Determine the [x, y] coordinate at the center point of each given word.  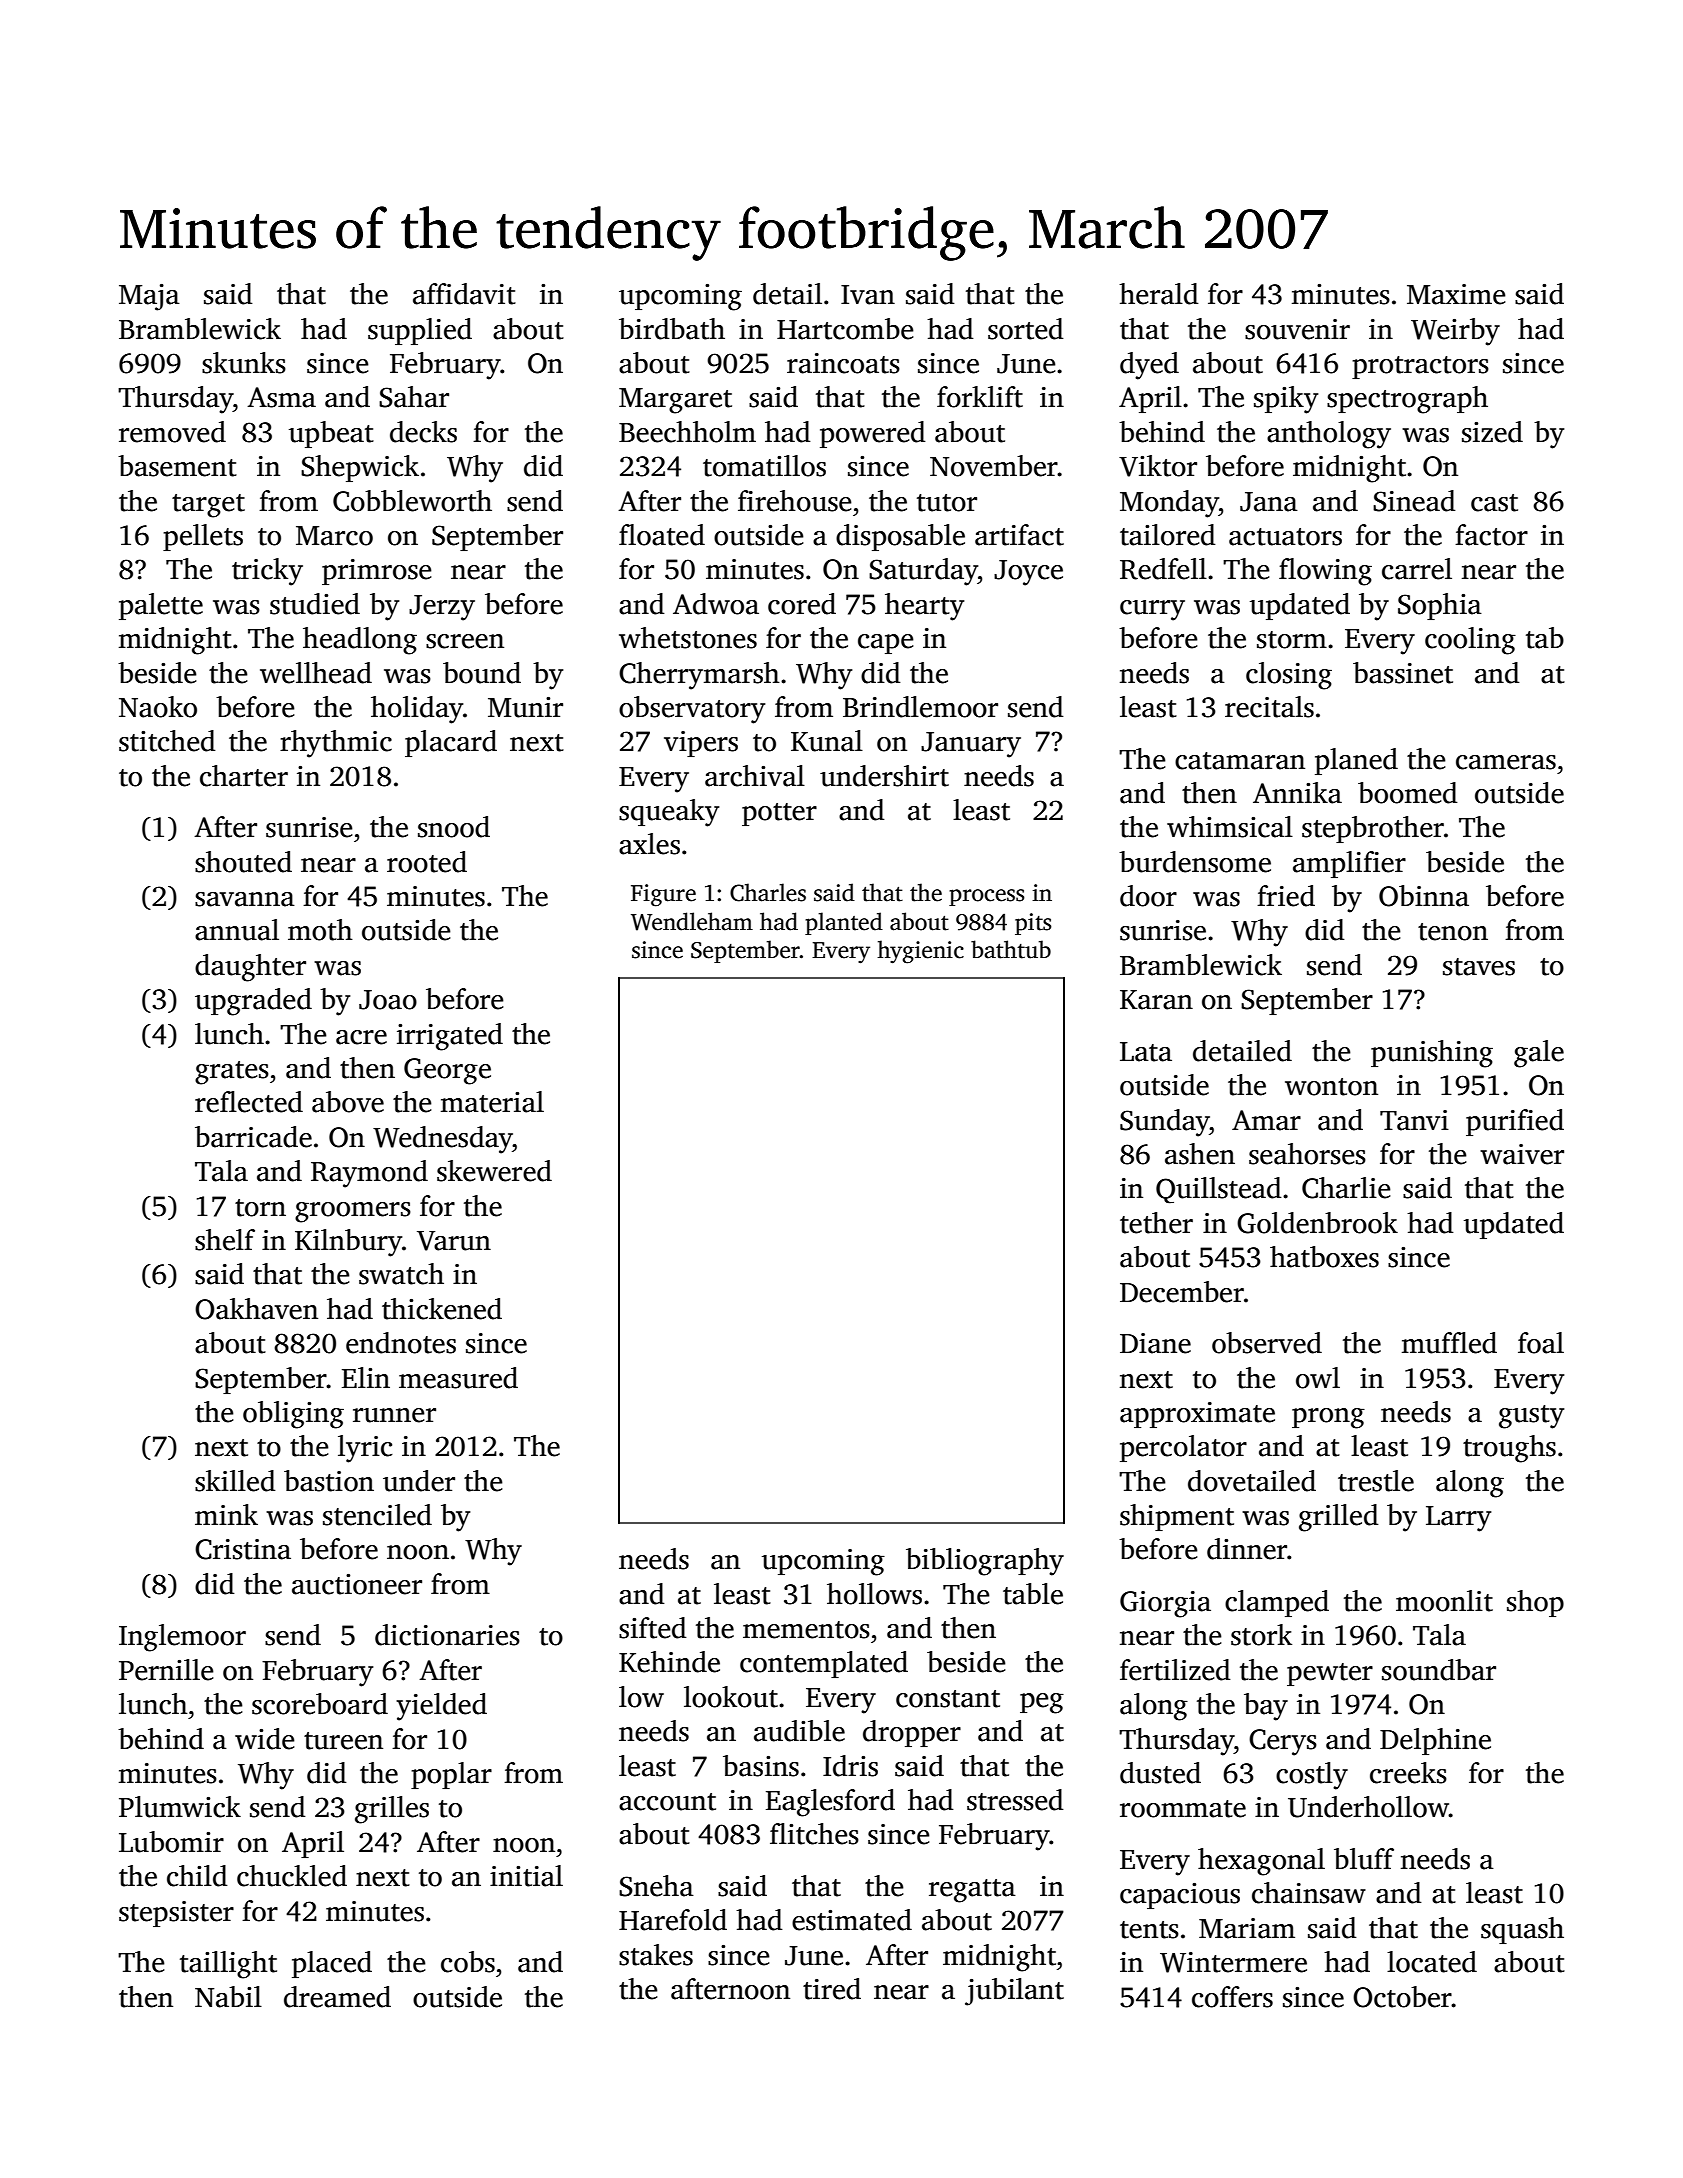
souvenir [1297, 329]
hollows [874, 1594]
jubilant [1014, 1992]
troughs [1509, 1449]
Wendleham [692, 921]
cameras [1506, 762]
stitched [167, 741]
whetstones [688, 638]
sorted [1026, 329]
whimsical [1230, 827]
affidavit [464, 294]
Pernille [166, 1670]
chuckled [292, 1876]
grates [232, 1073]
